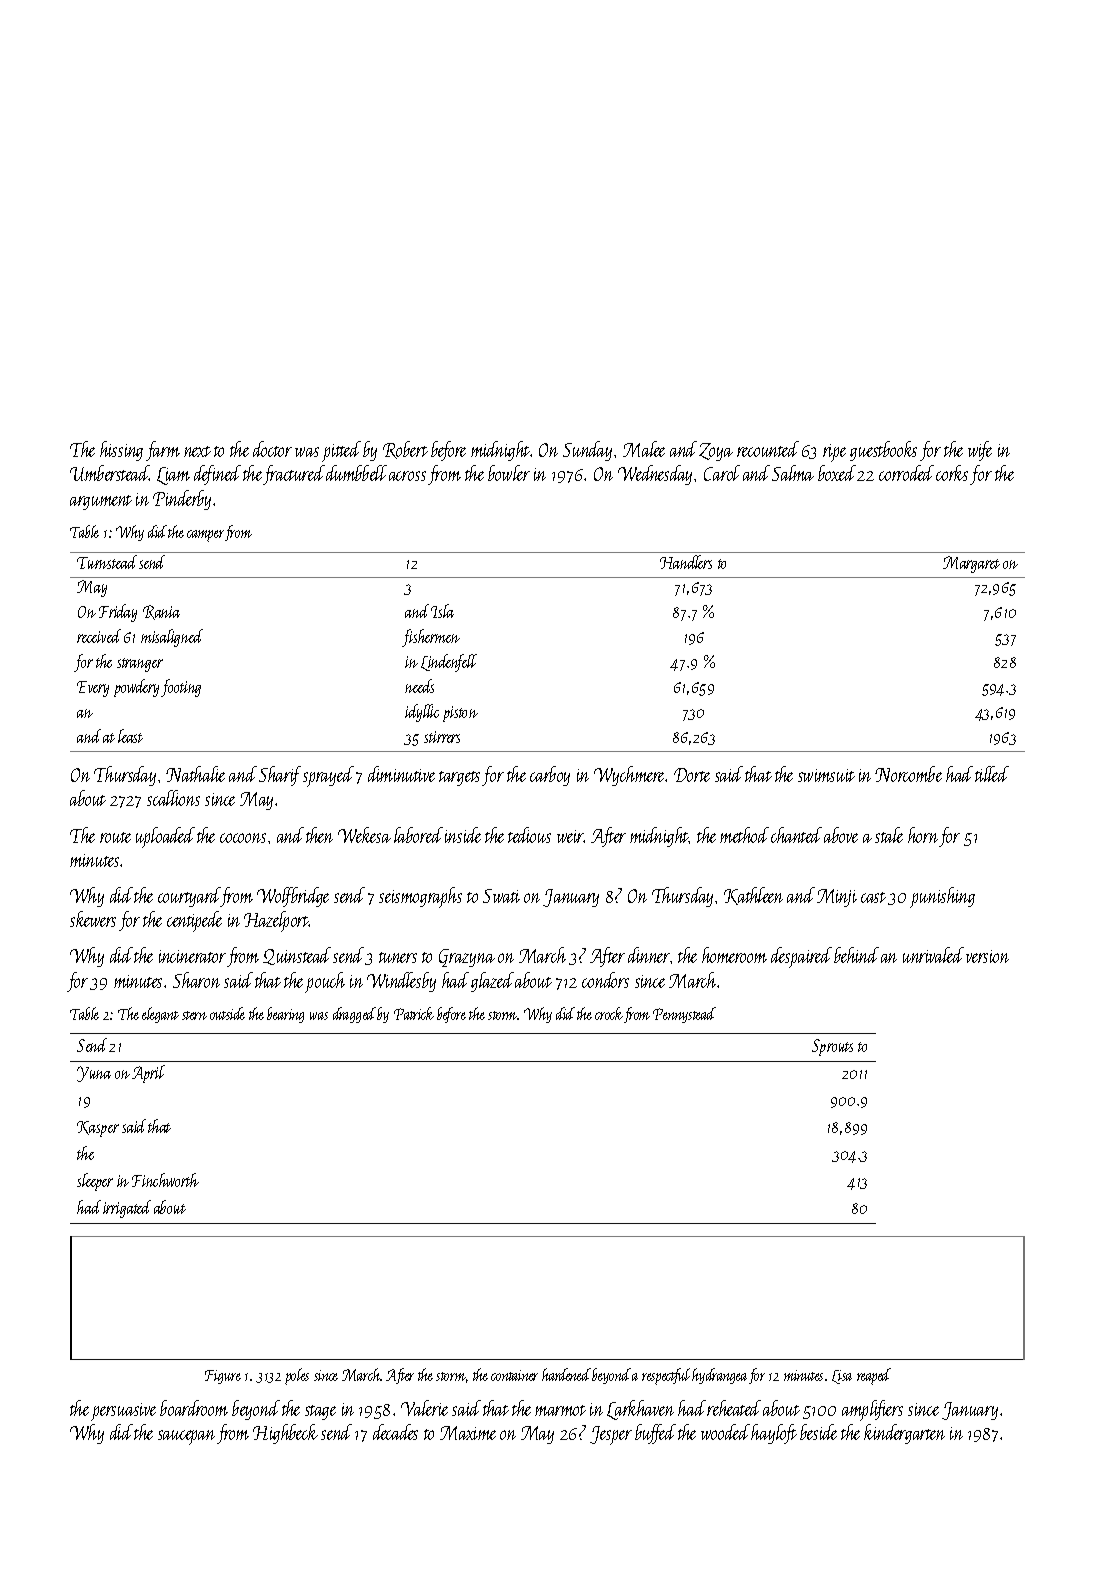  What do you see at coordinates (285, 1434) in the document?
I see `Highbeck` at bounding box center [285, 1434].
